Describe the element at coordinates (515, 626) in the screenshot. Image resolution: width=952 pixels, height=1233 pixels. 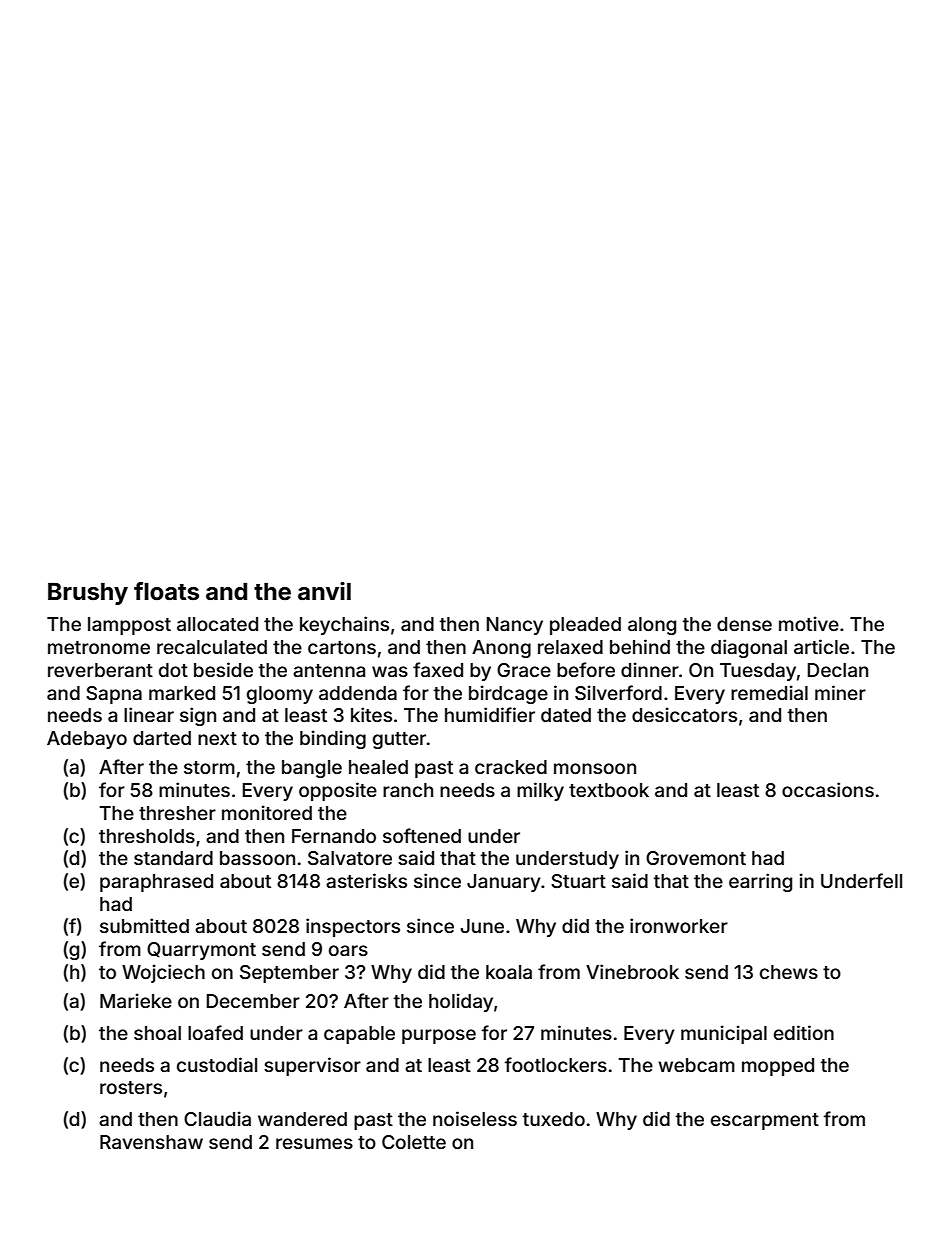
I see `Nancy` at that location.
